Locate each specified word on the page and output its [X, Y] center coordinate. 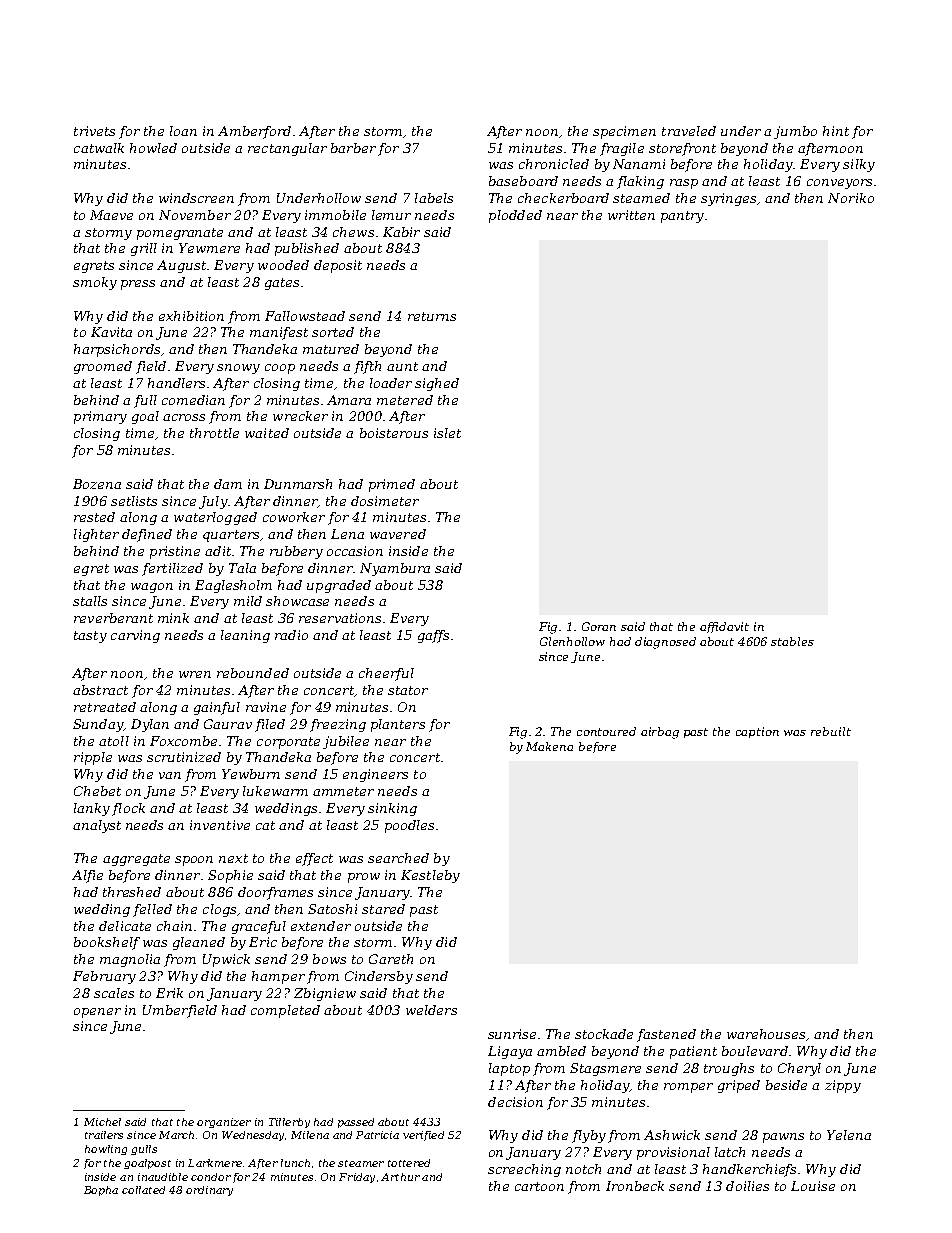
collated [143, 1190]
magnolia [130, 960]
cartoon [539, 1186]
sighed [437, 384]
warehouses [766, 1034]
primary [100, 417]
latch [730, 1152]
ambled [561, 1051]
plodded [515, 216]
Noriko [851, 198]
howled [153, 148]
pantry [682, 217]
